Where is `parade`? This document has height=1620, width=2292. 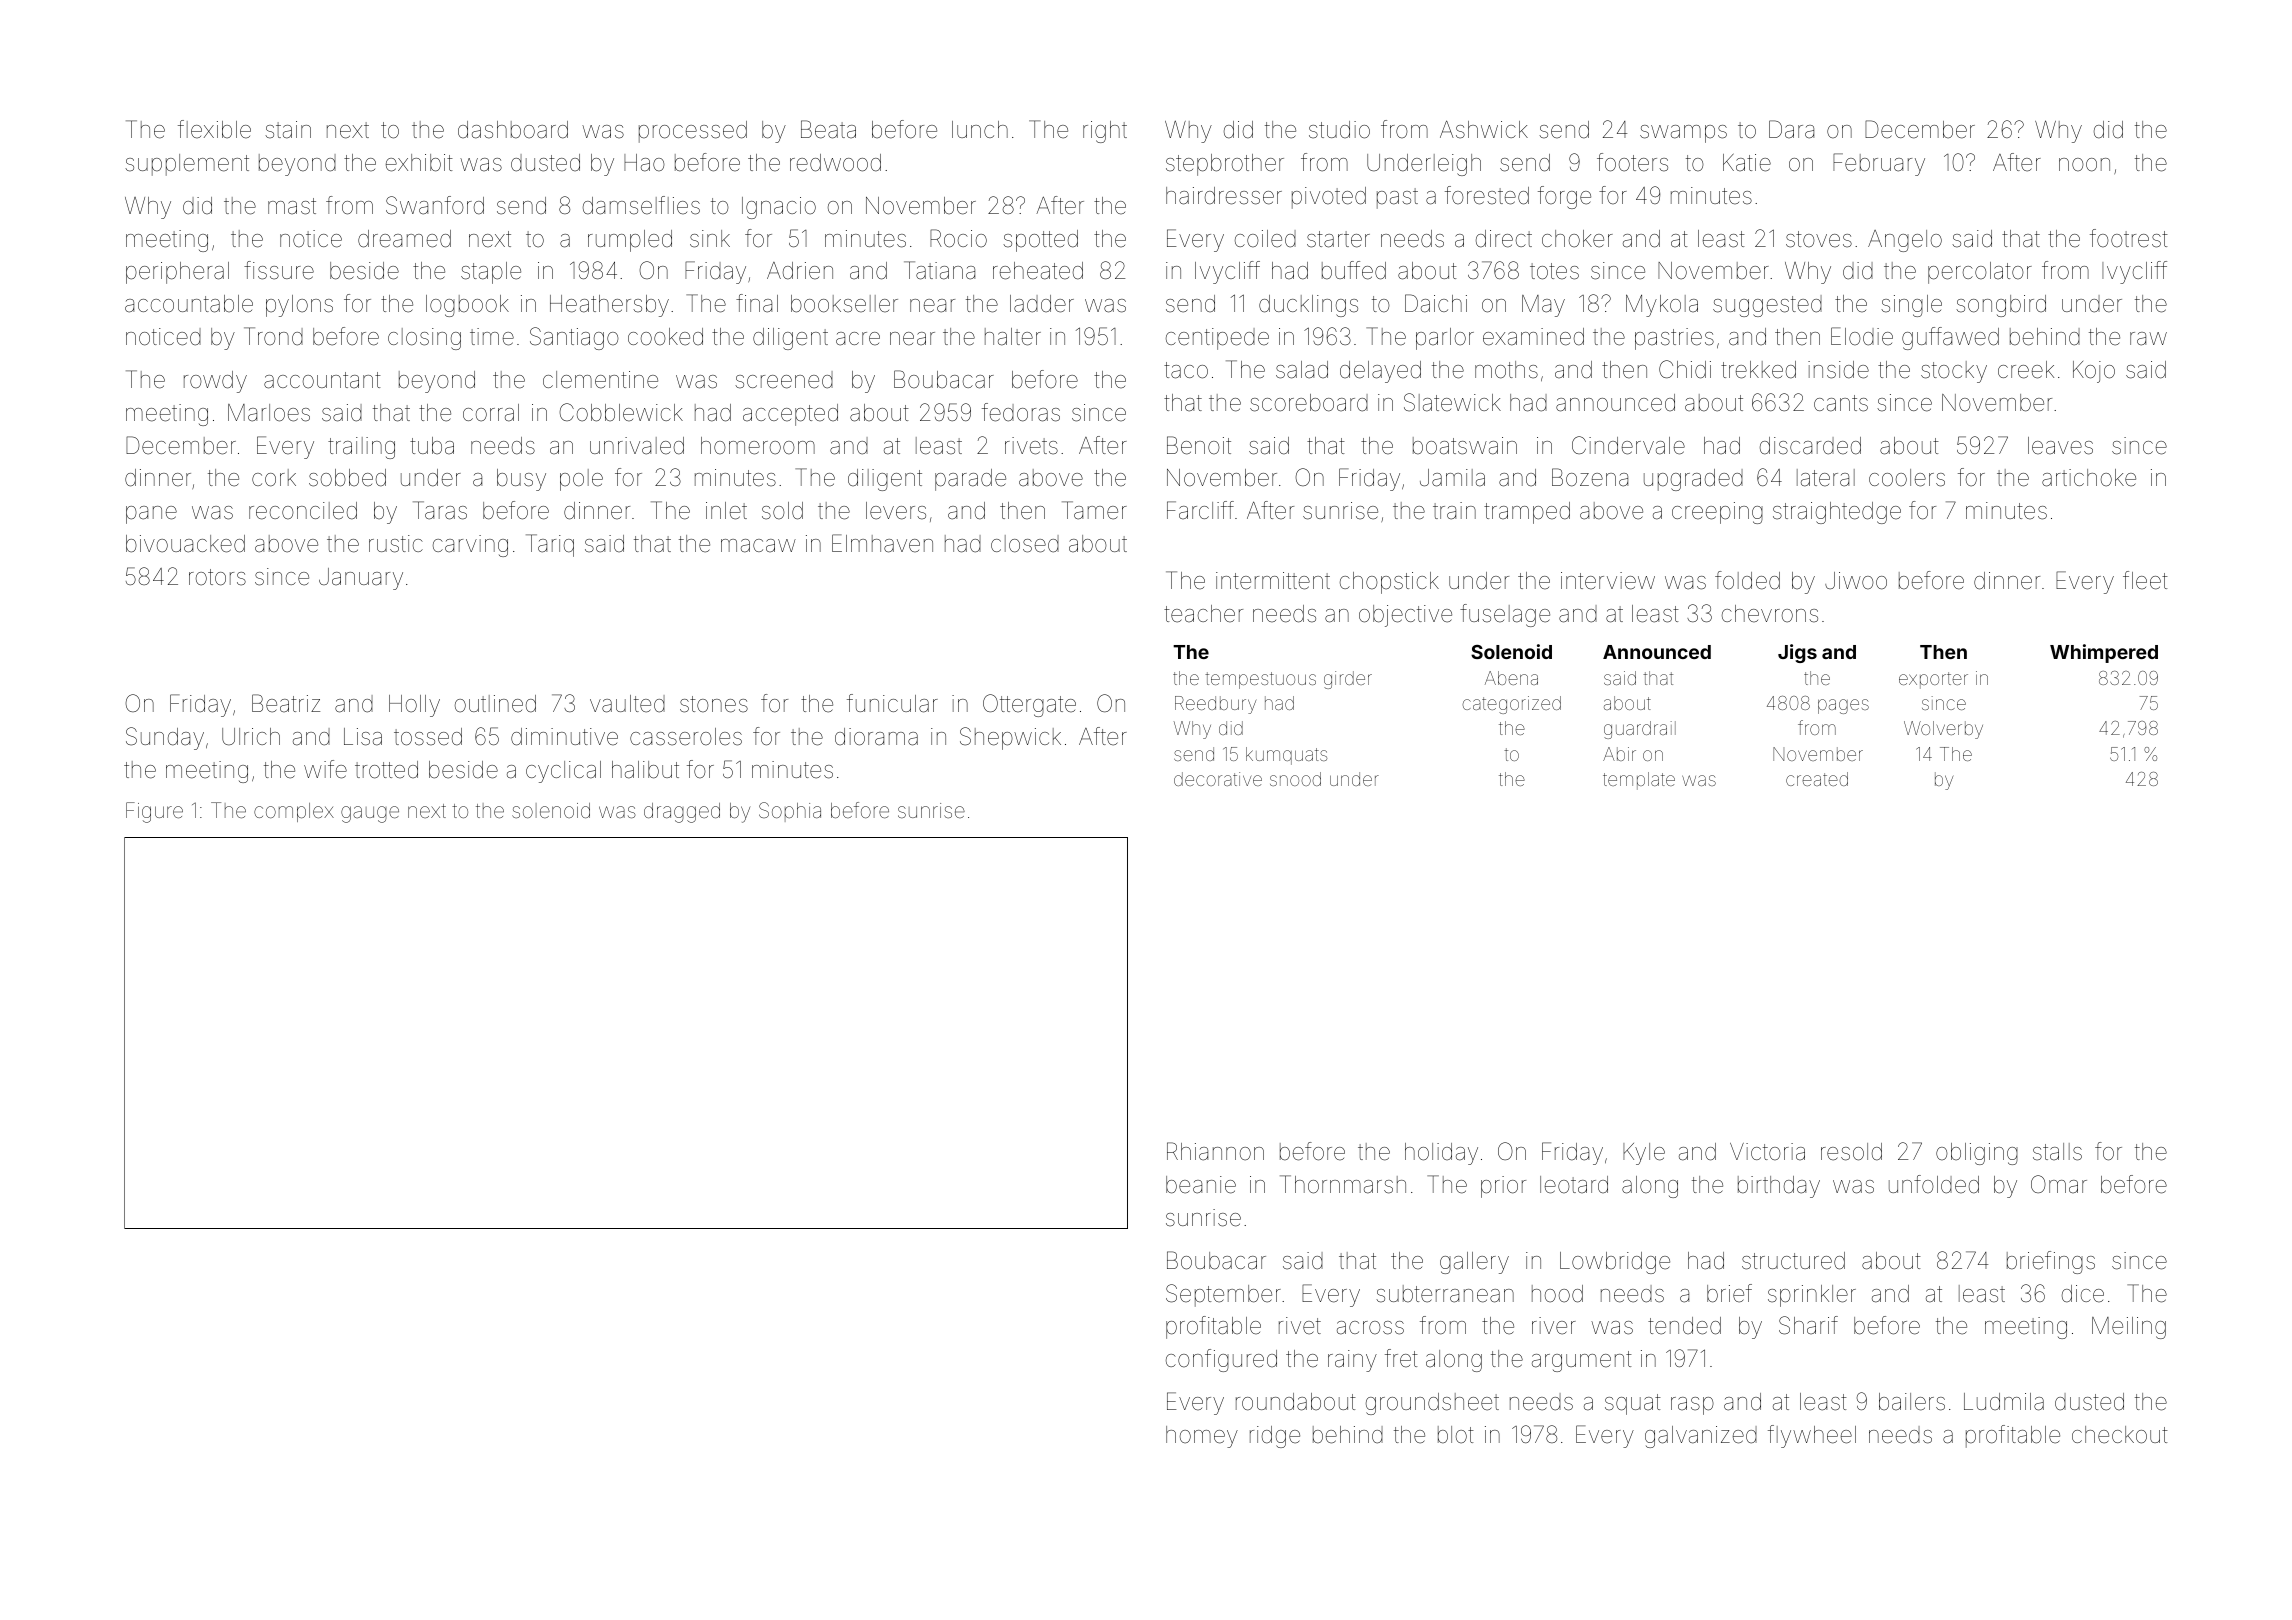
parade is located at coordinates (970, 480).
